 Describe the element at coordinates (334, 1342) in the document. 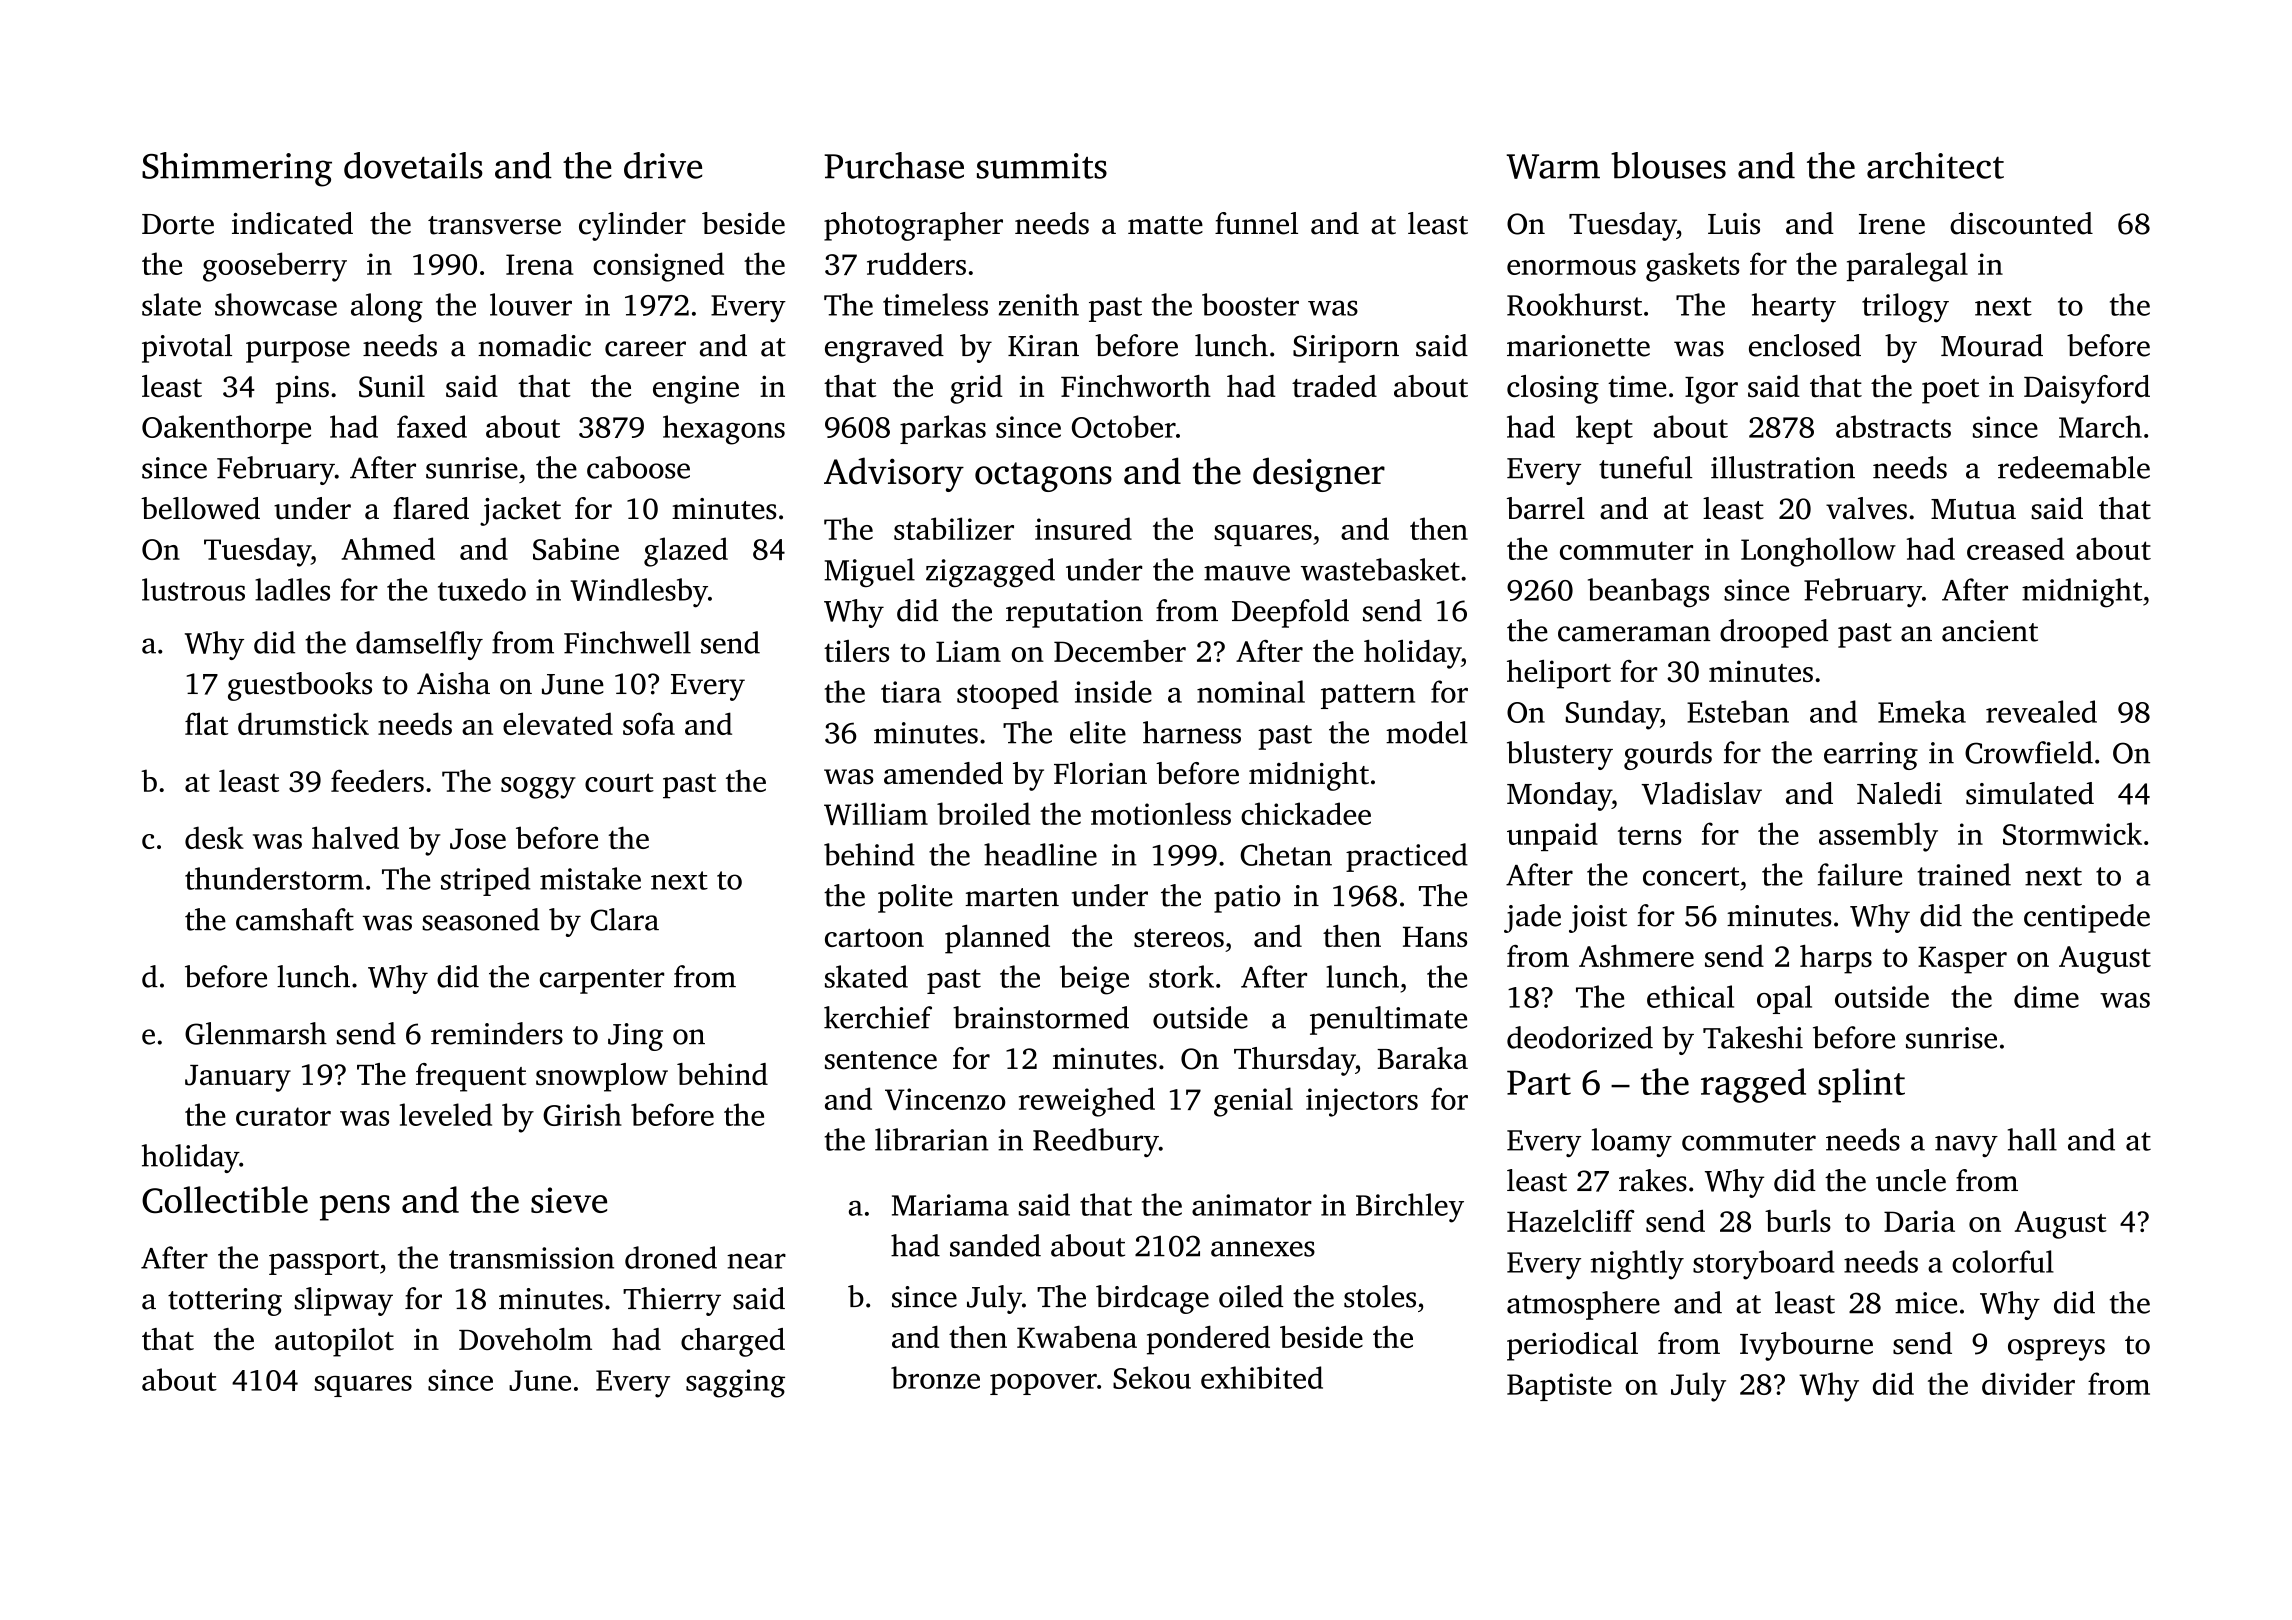

I see `autopilot` at that location.
